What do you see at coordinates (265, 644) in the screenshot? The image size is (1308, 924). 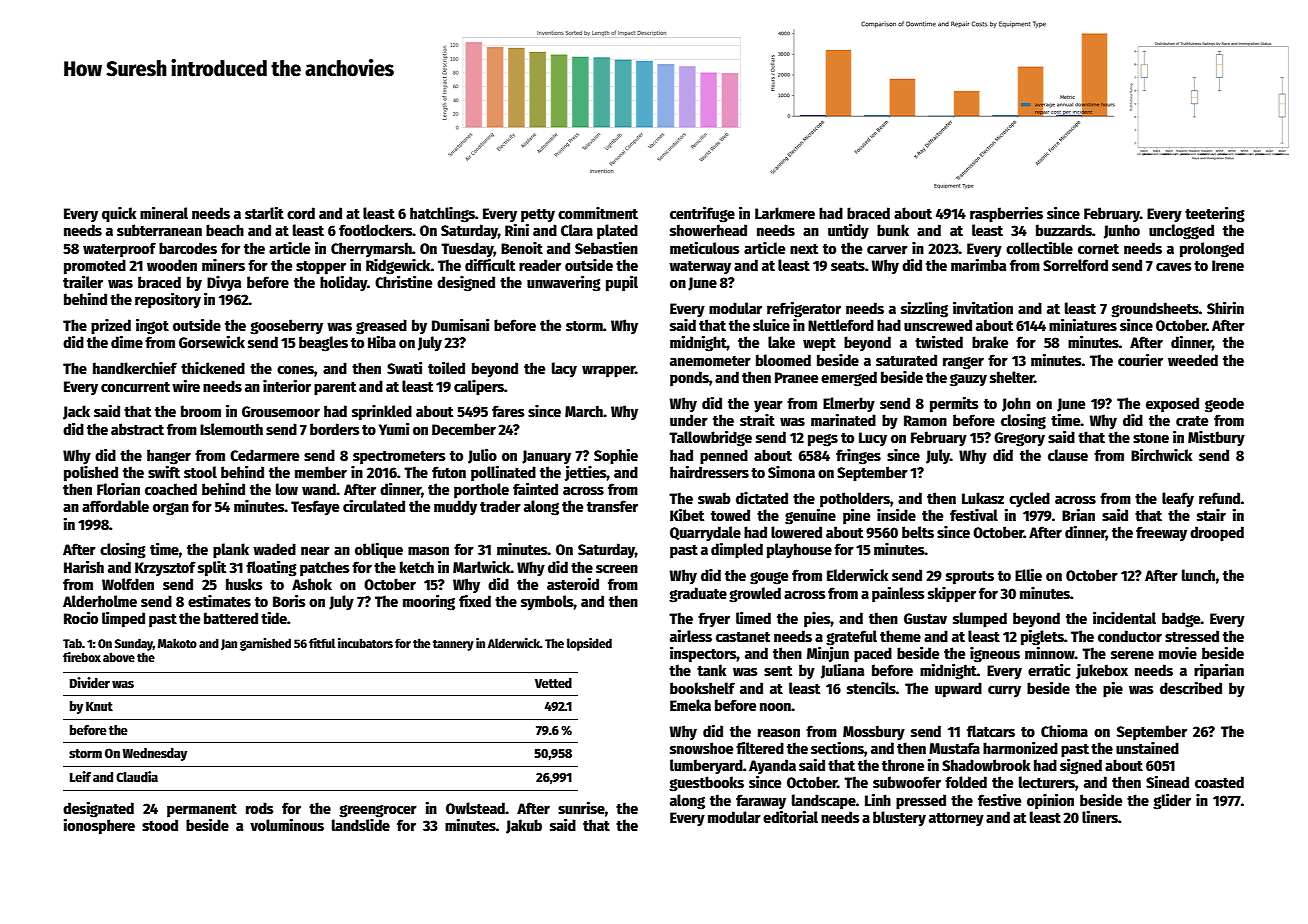 I see `garnished` at bounding box center [265, 644].
